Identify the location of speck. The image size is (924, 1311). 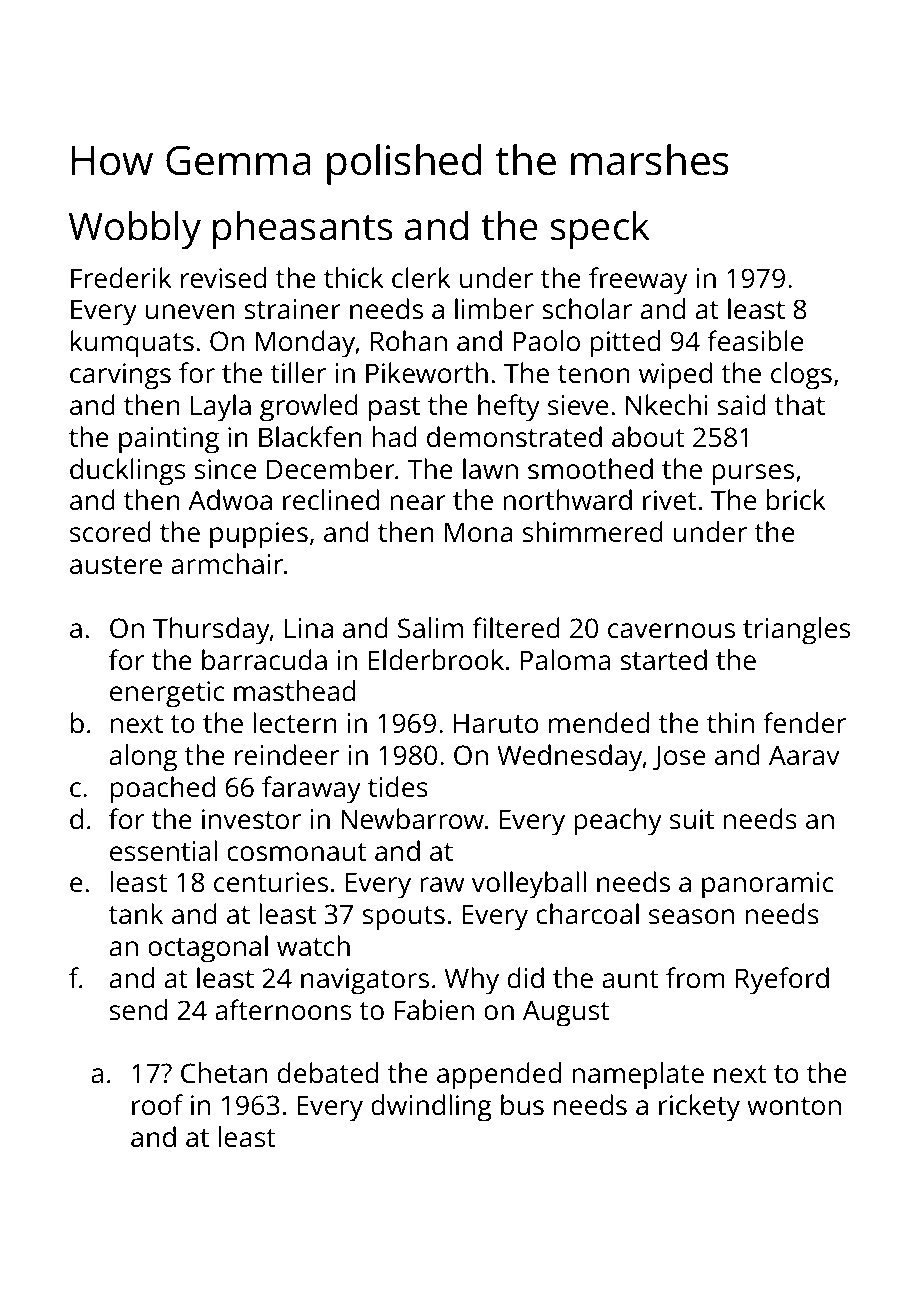
(600, 230).
